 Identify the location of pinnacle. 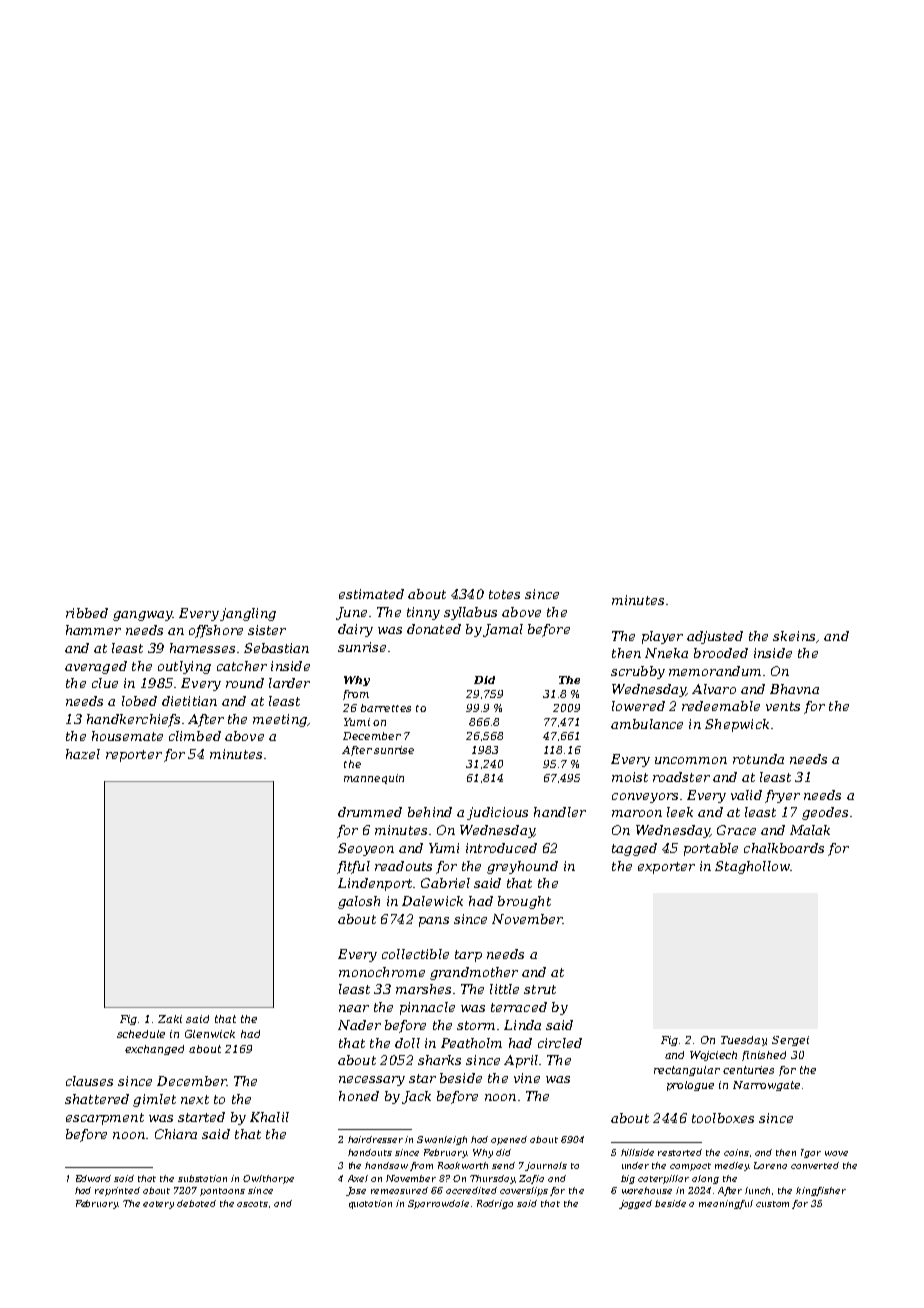
(427, 1008).
